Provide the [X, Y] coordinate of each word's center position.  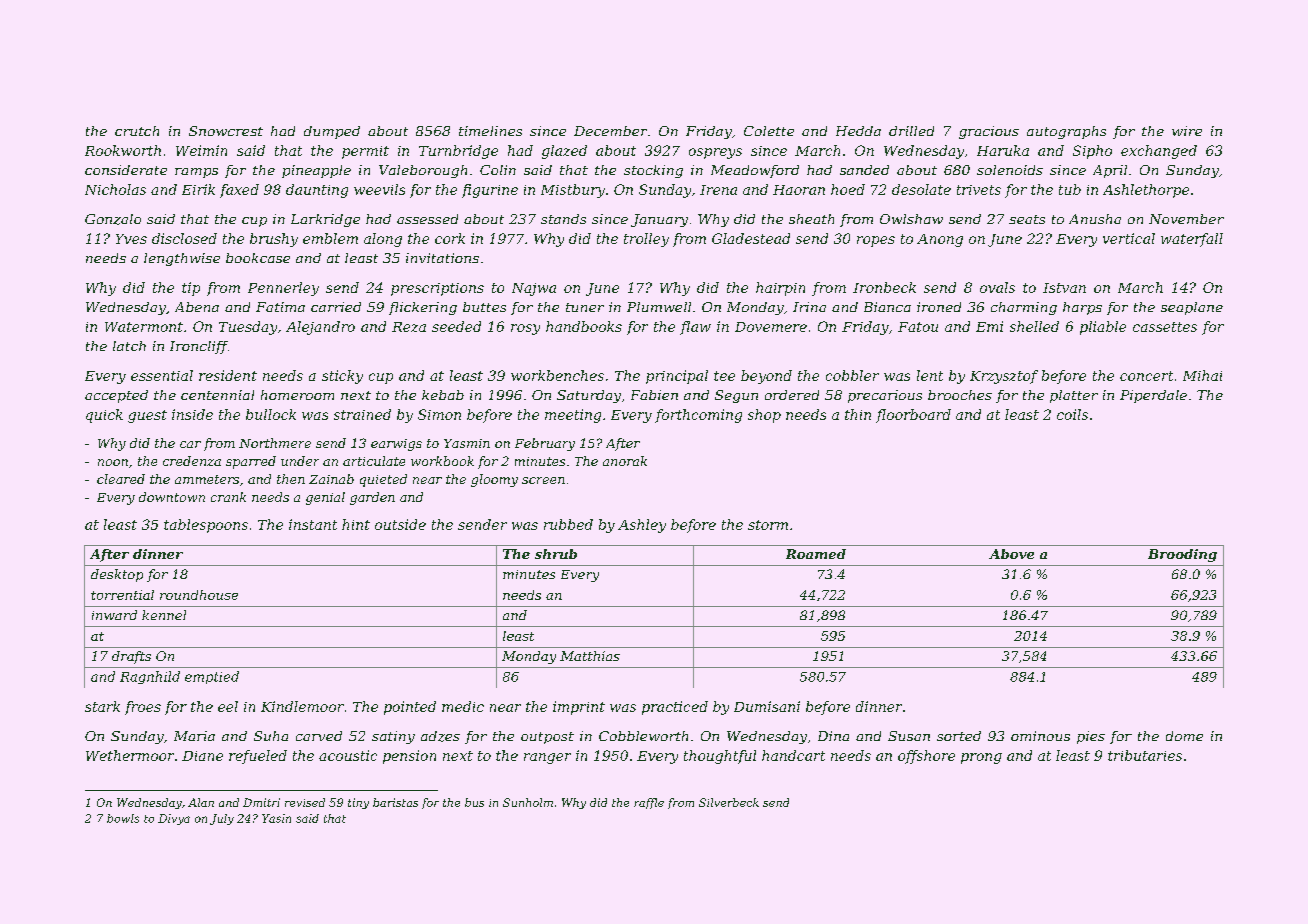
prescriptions [437, 289]
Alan [201, 802]
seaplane [1192, 308]
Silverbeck [729, 802]
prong [981, 758]
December [610, 131]
